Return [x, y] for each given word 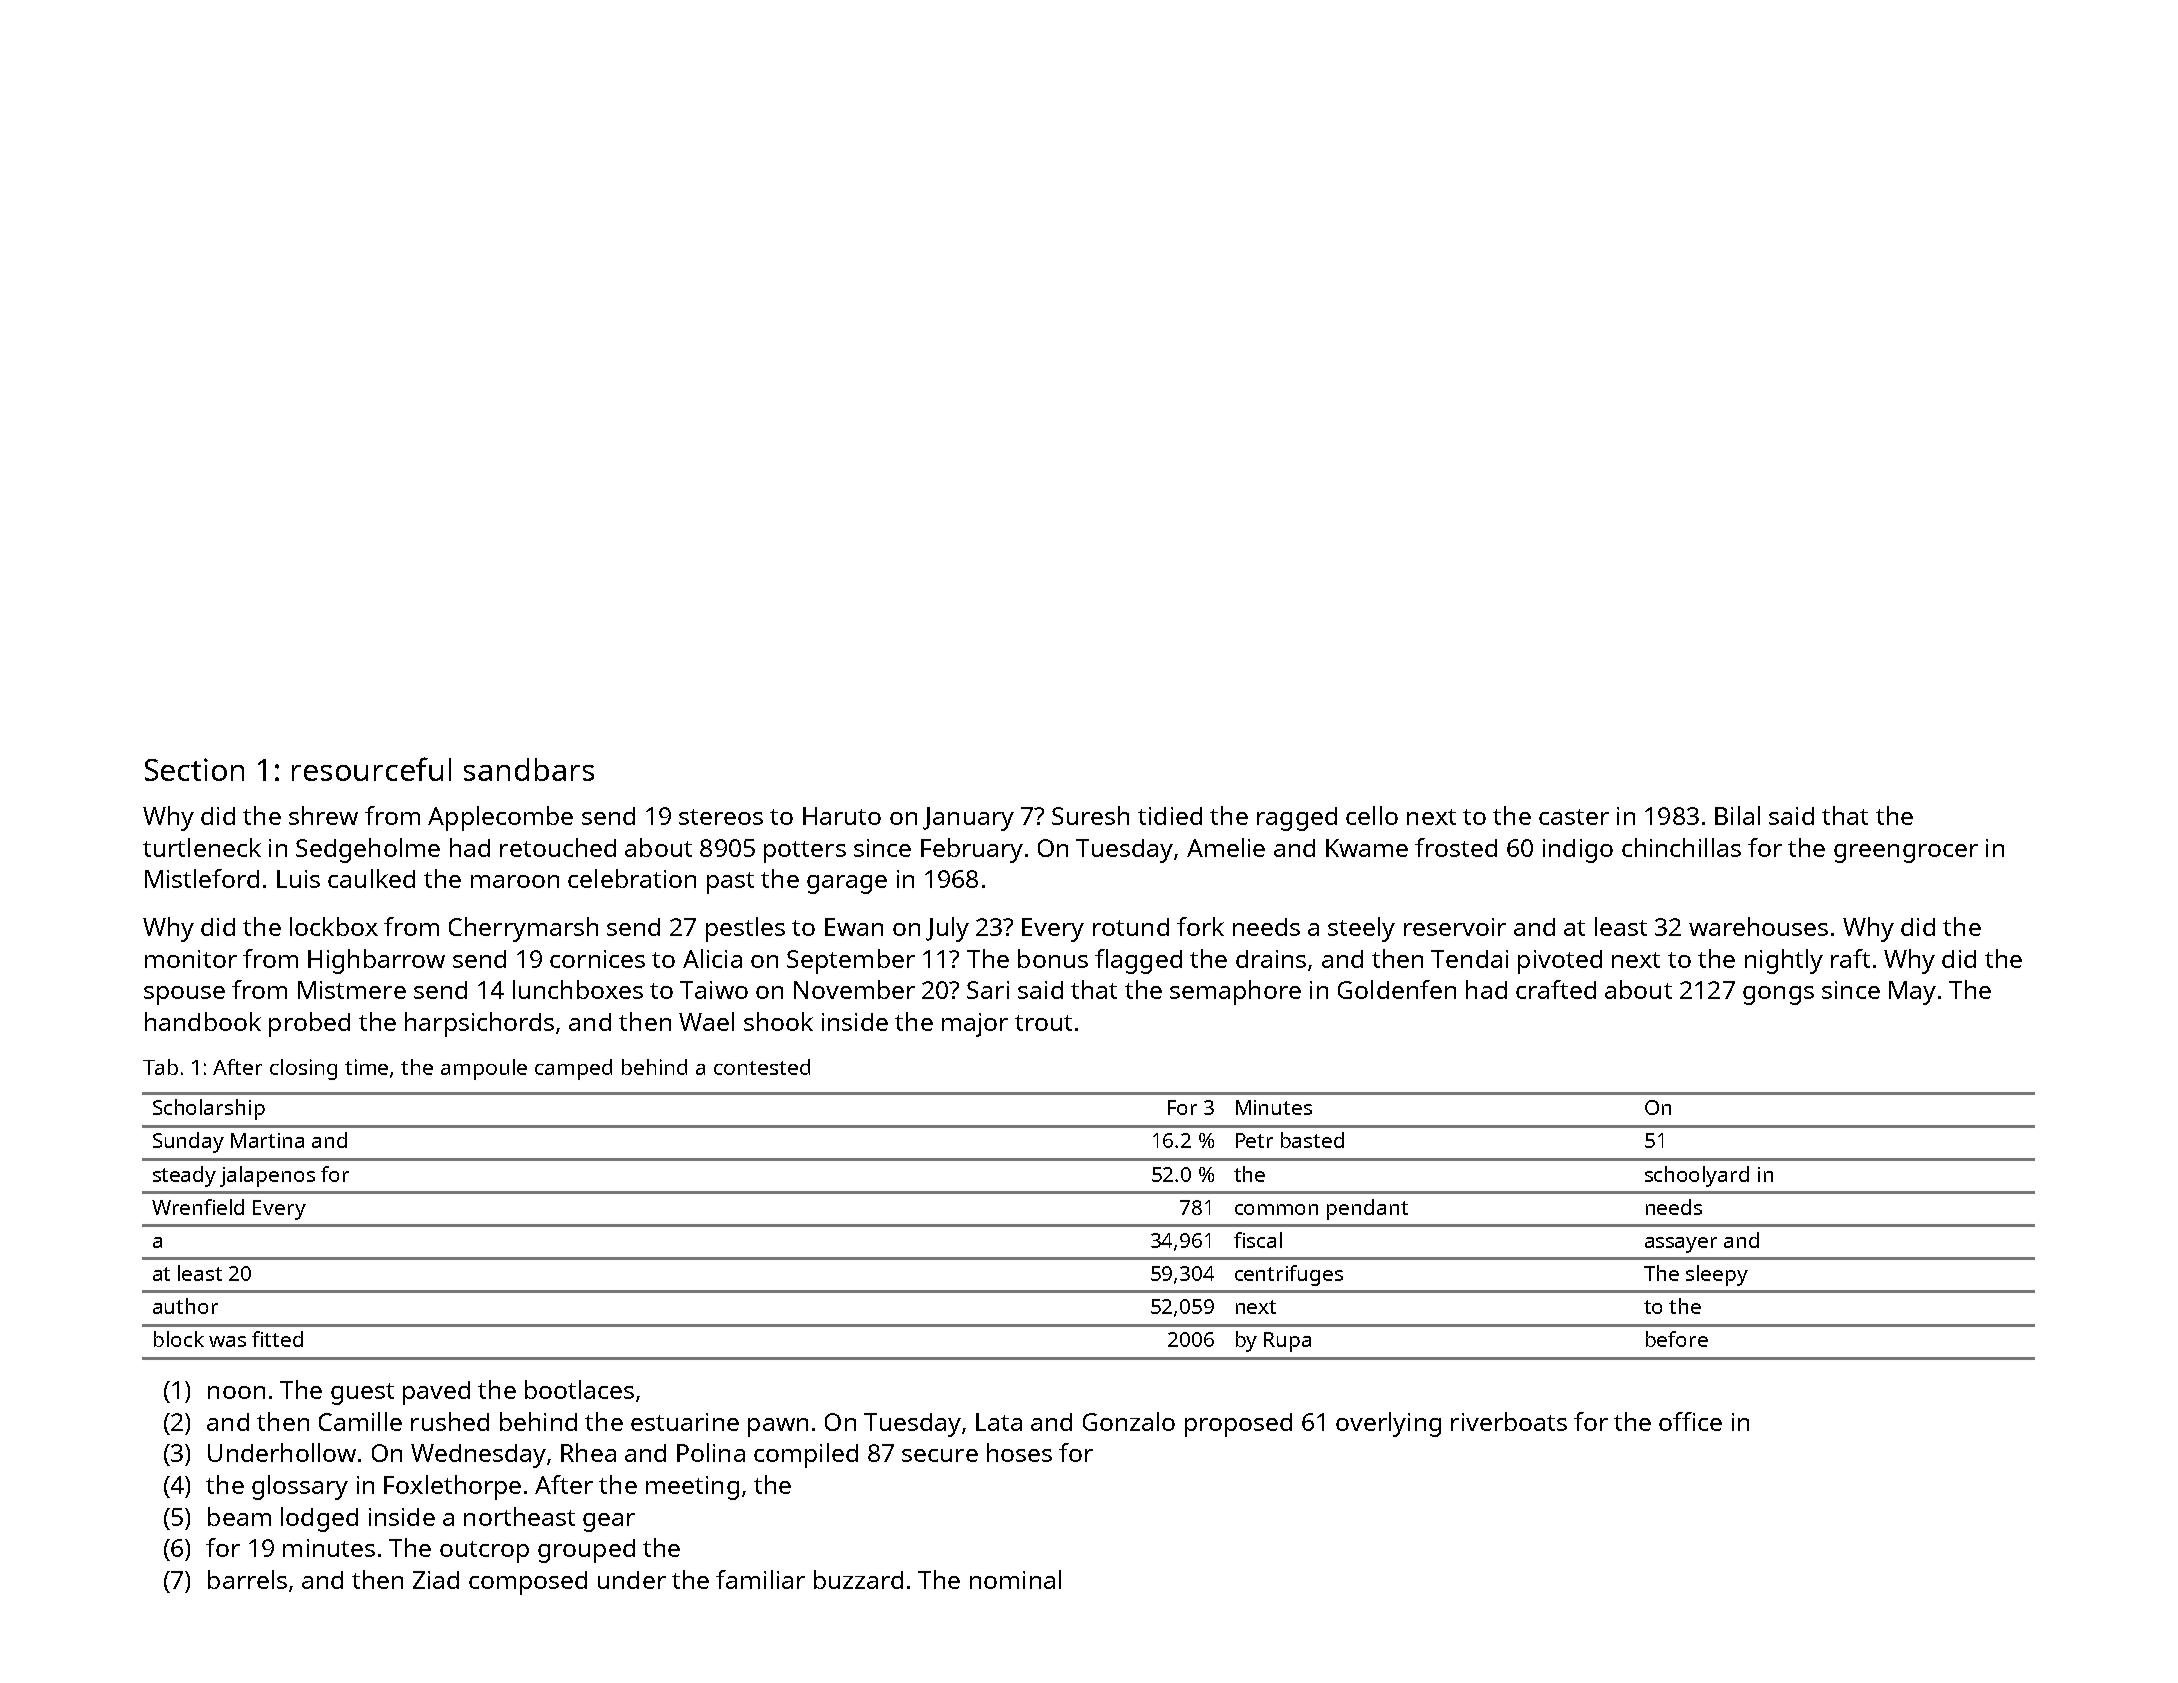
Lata [999, 1422]
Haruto [842, 816]
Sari [988, 990]
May [1912, 993]
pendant [1367, 1209]
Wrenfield [198, 1207]
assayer [1681, 1245]
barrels [247, 1579]
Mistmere [352, 990]
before [1677, 1339]
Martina [267, 1140]
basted [1312, 1140]
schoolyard [1697, 1176]
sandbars [529, 769]
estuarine [685, 1422]
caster [1574, 817]
